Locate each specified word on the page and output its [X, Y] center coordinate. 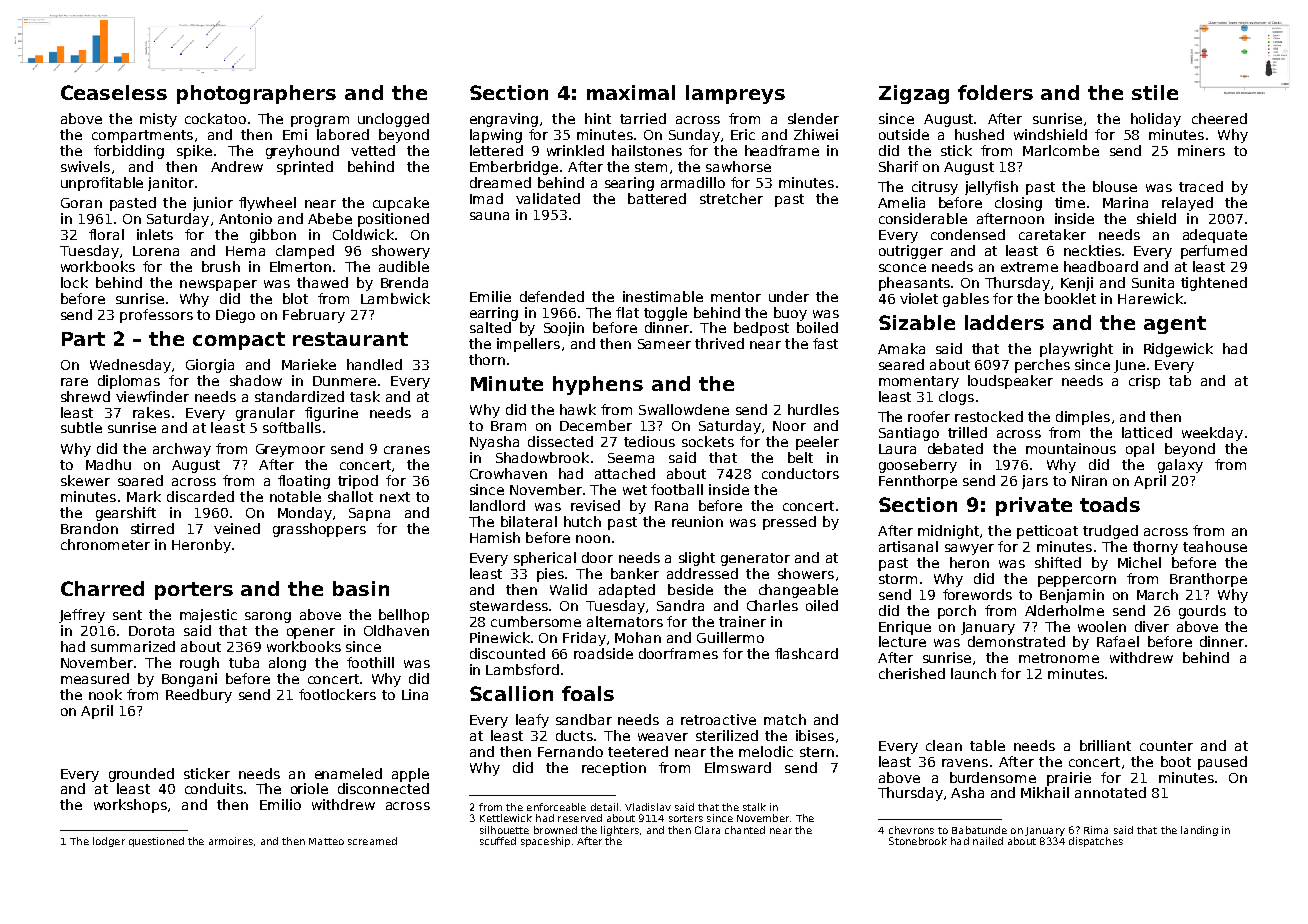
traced [1201, 186]
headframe [782, 150]
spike [194, 152]
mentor [736, 297]
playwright [1076, 350]
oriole [309, 788]
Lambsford [522, 669]
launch [973, 673]
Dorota [151, 631]
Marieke [309, 364]
